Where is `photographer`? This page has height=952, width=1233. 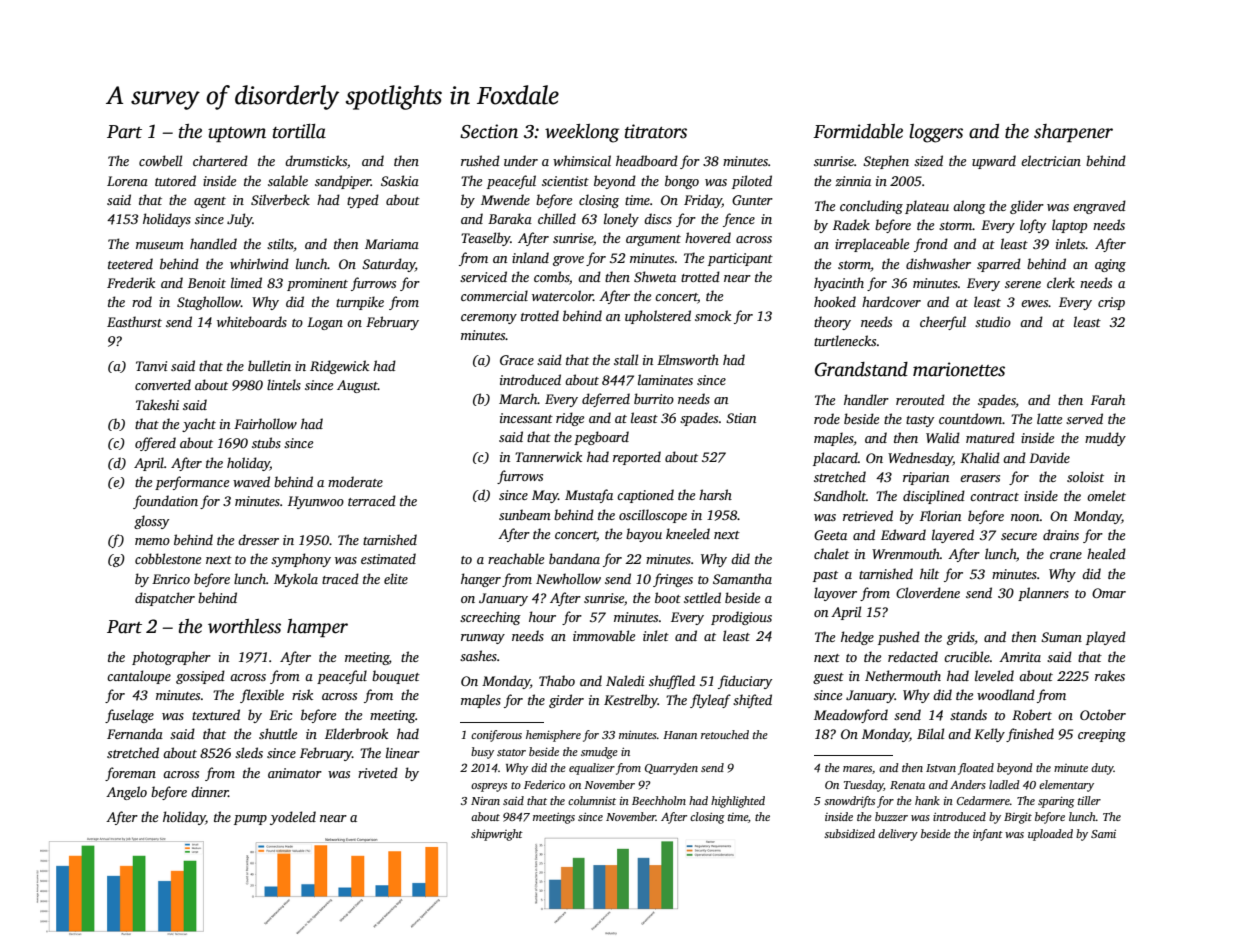 photographer is located at coordinates (171, 658).
